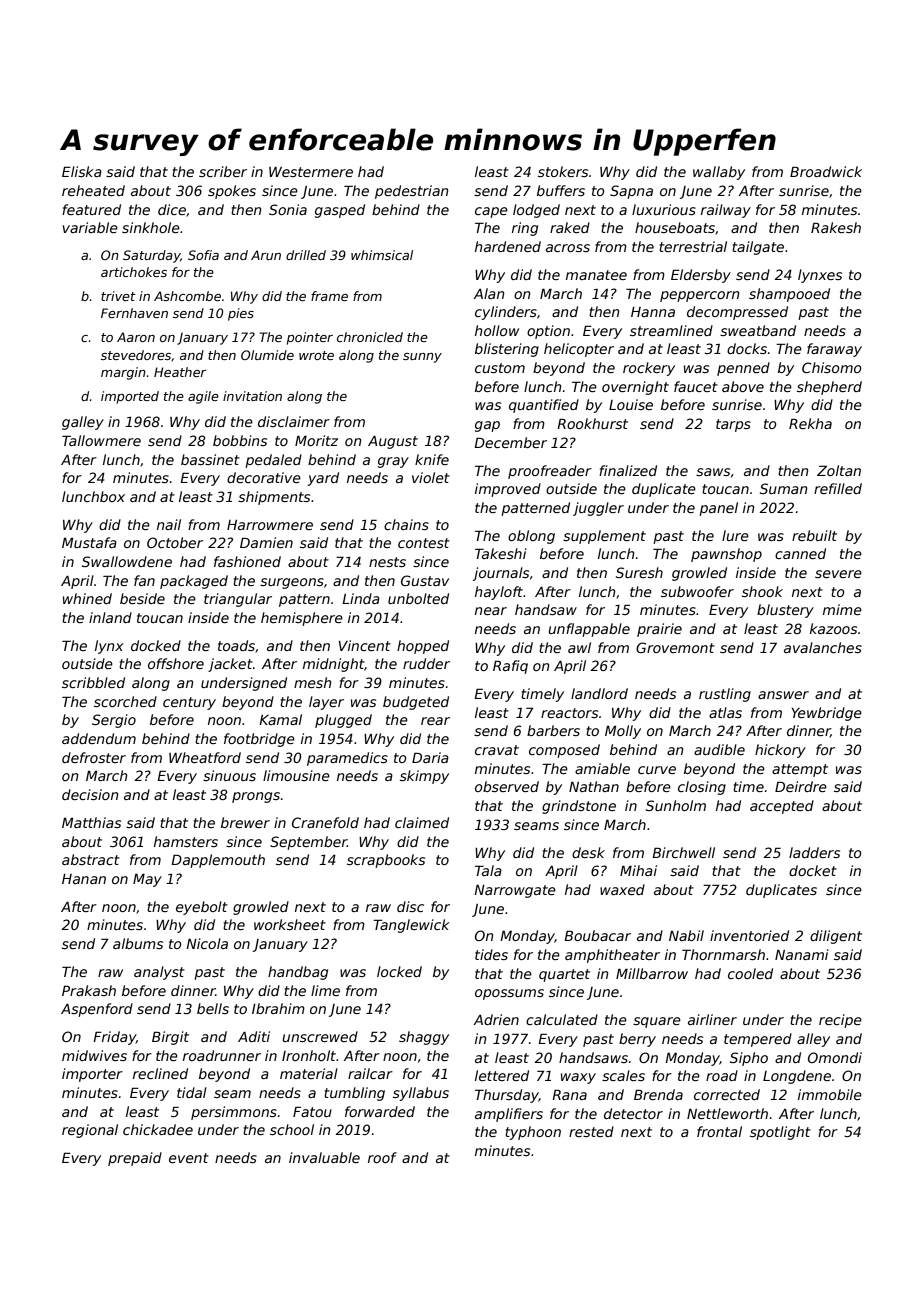  Describe the element at coordinates (241, 314) in the image. I see `pies` at that location.
